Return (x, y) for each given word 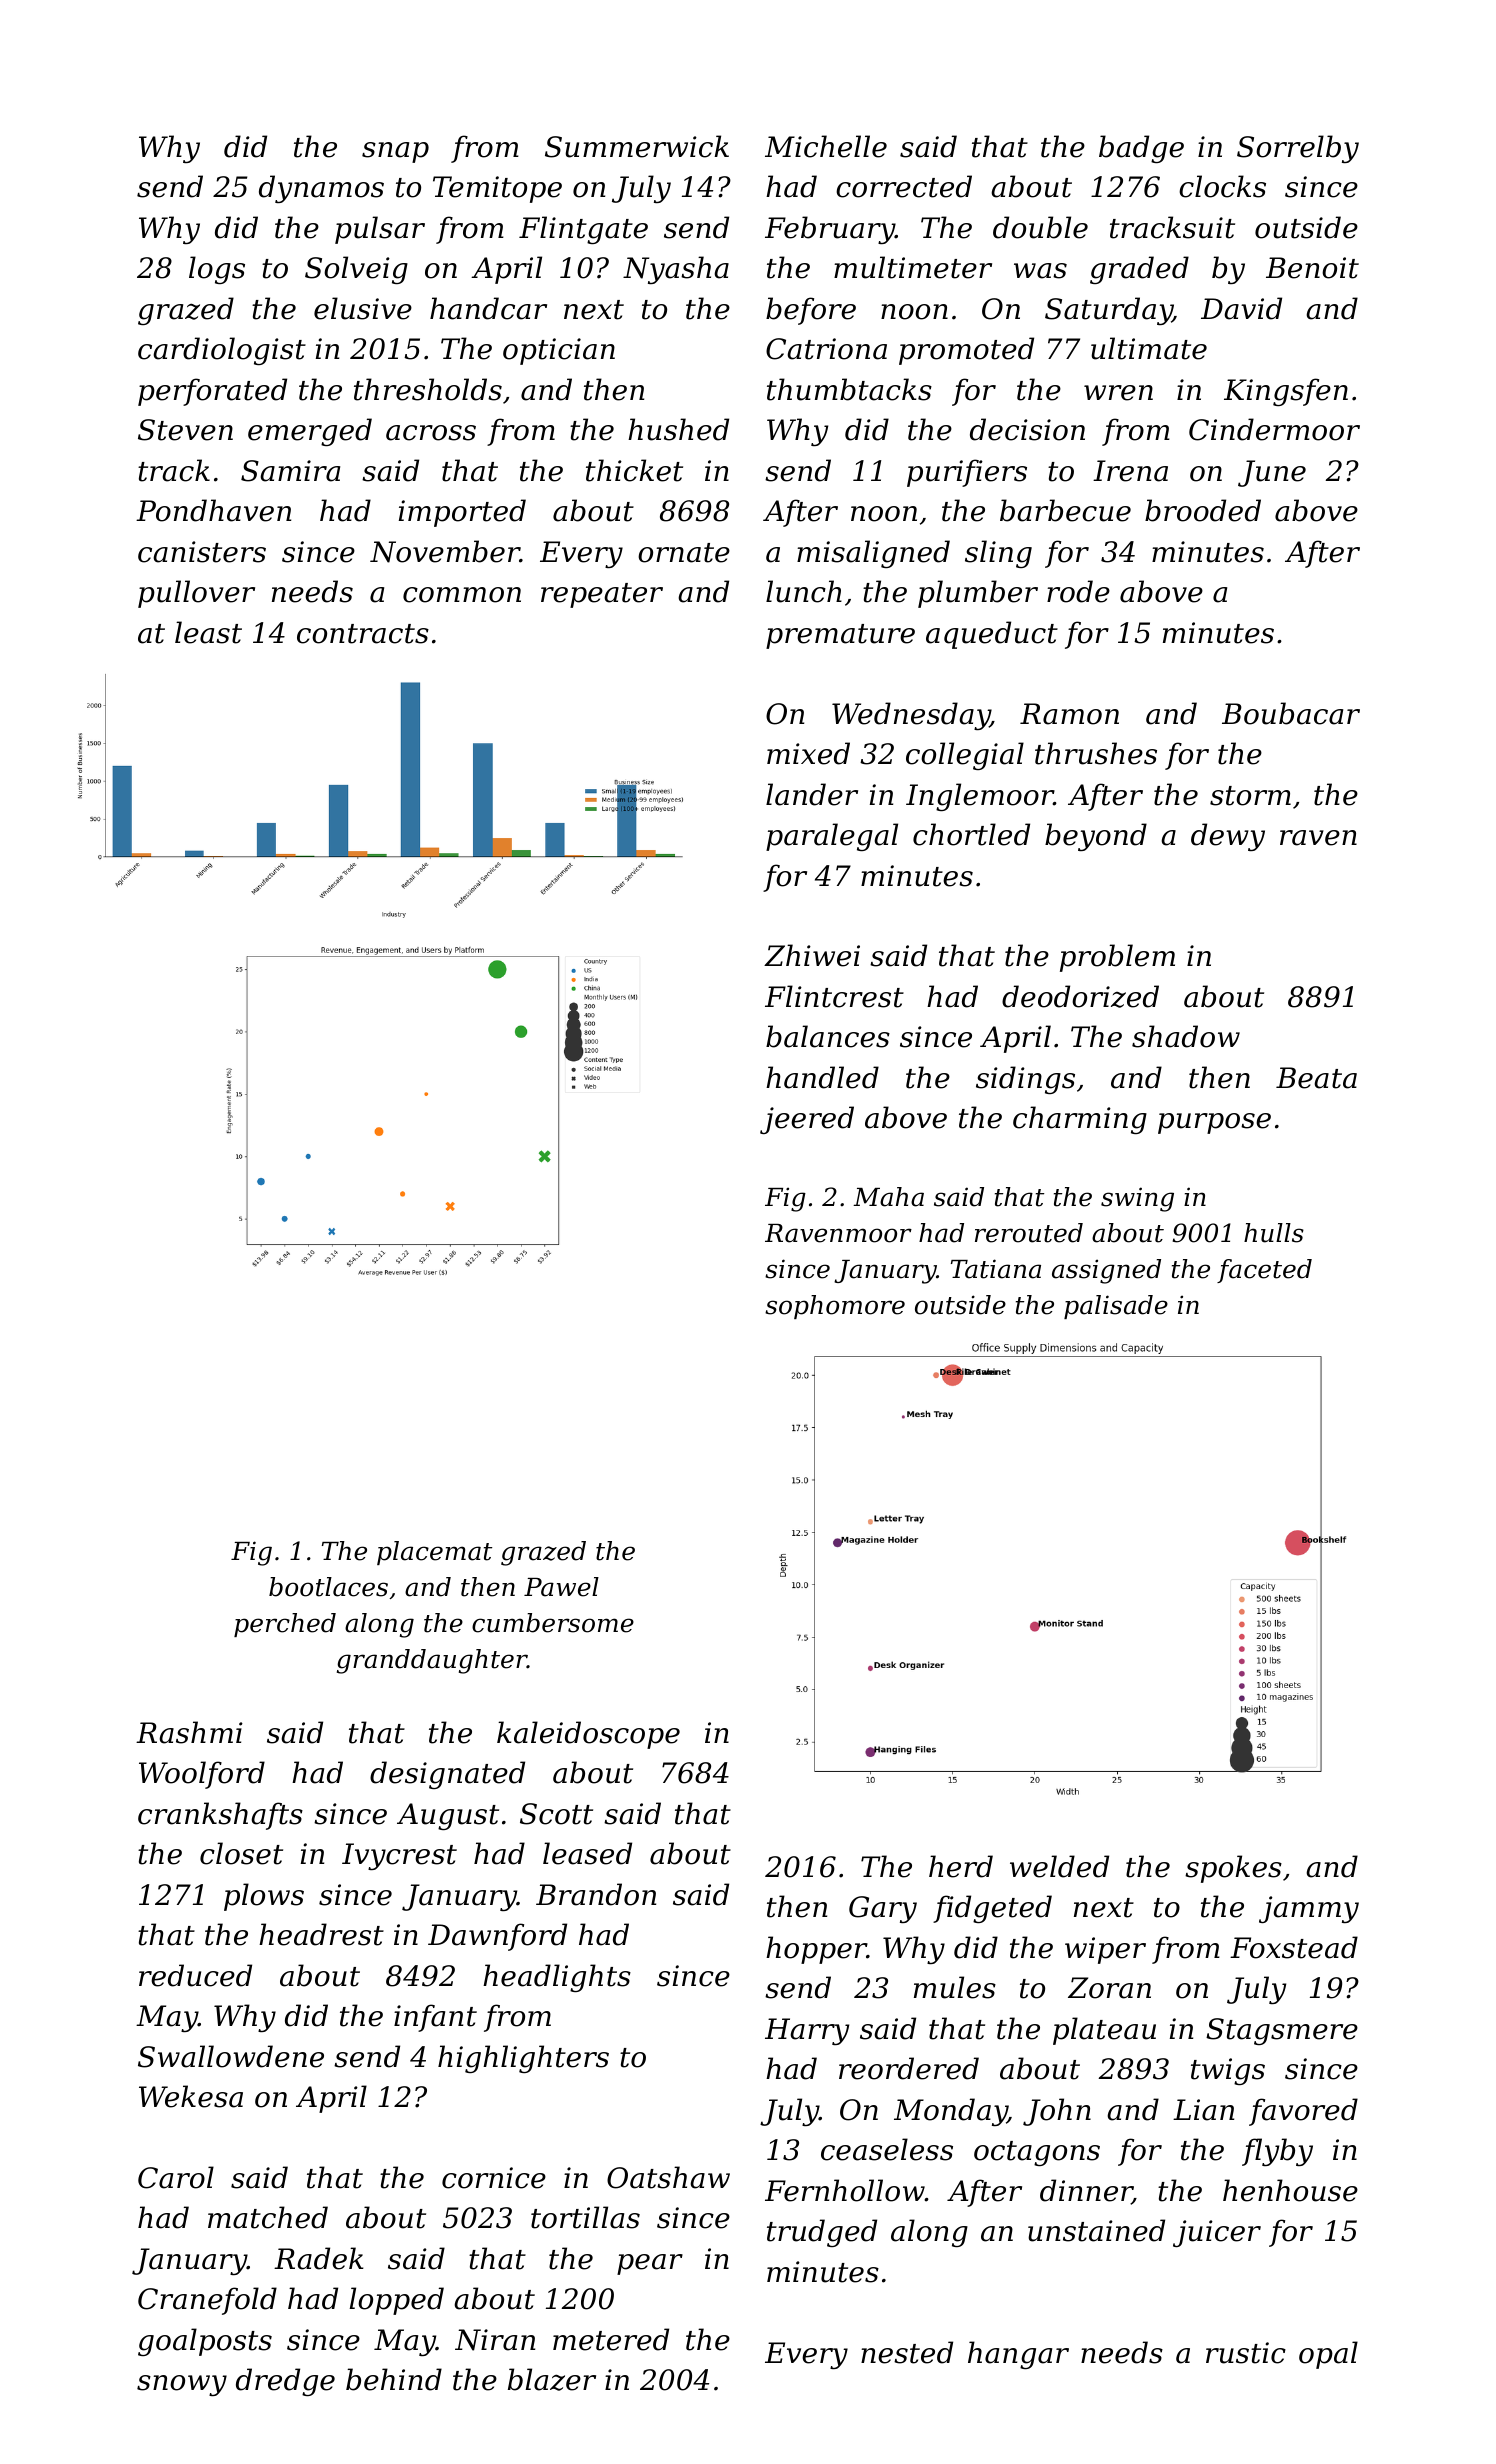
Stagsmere (1282, 2031)
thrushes (1096, 753)
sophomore (835, 1307)
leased (587, 1853)
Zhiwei (812, 955)
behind (394, 2379)
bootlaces (328, 1587)
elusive (363, 308)
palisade (1116, 1307)
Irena (1130, 471)
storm (1250, 796)
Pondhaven (213, 510)
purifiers (967, 473)
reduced (195, 1975)
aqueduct (992, 635)
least (208, 632)
